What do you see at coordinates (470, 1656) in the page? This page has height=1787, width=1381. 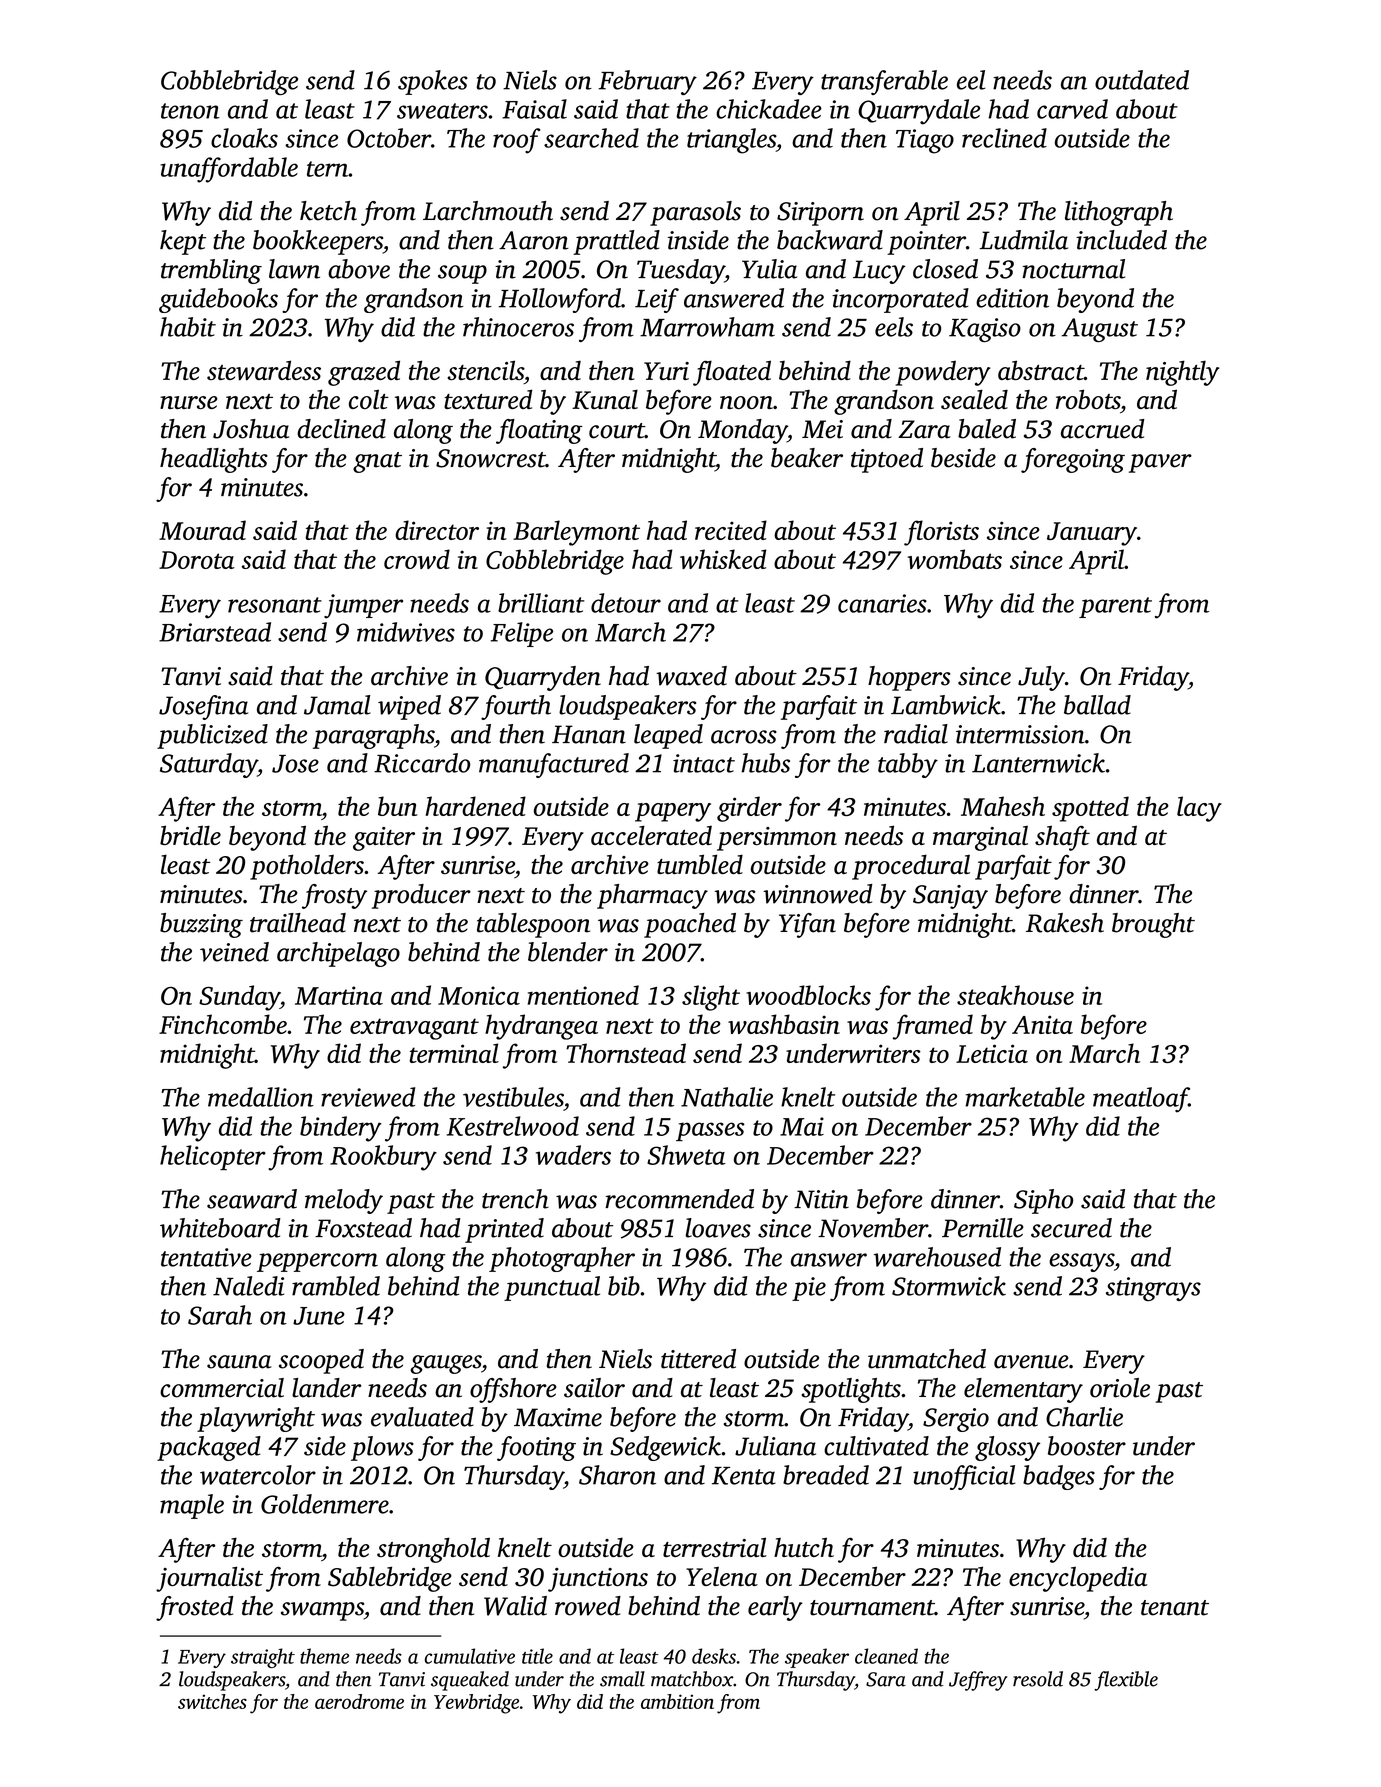 I see `cumulative` at bounding box center [470, 1656].
